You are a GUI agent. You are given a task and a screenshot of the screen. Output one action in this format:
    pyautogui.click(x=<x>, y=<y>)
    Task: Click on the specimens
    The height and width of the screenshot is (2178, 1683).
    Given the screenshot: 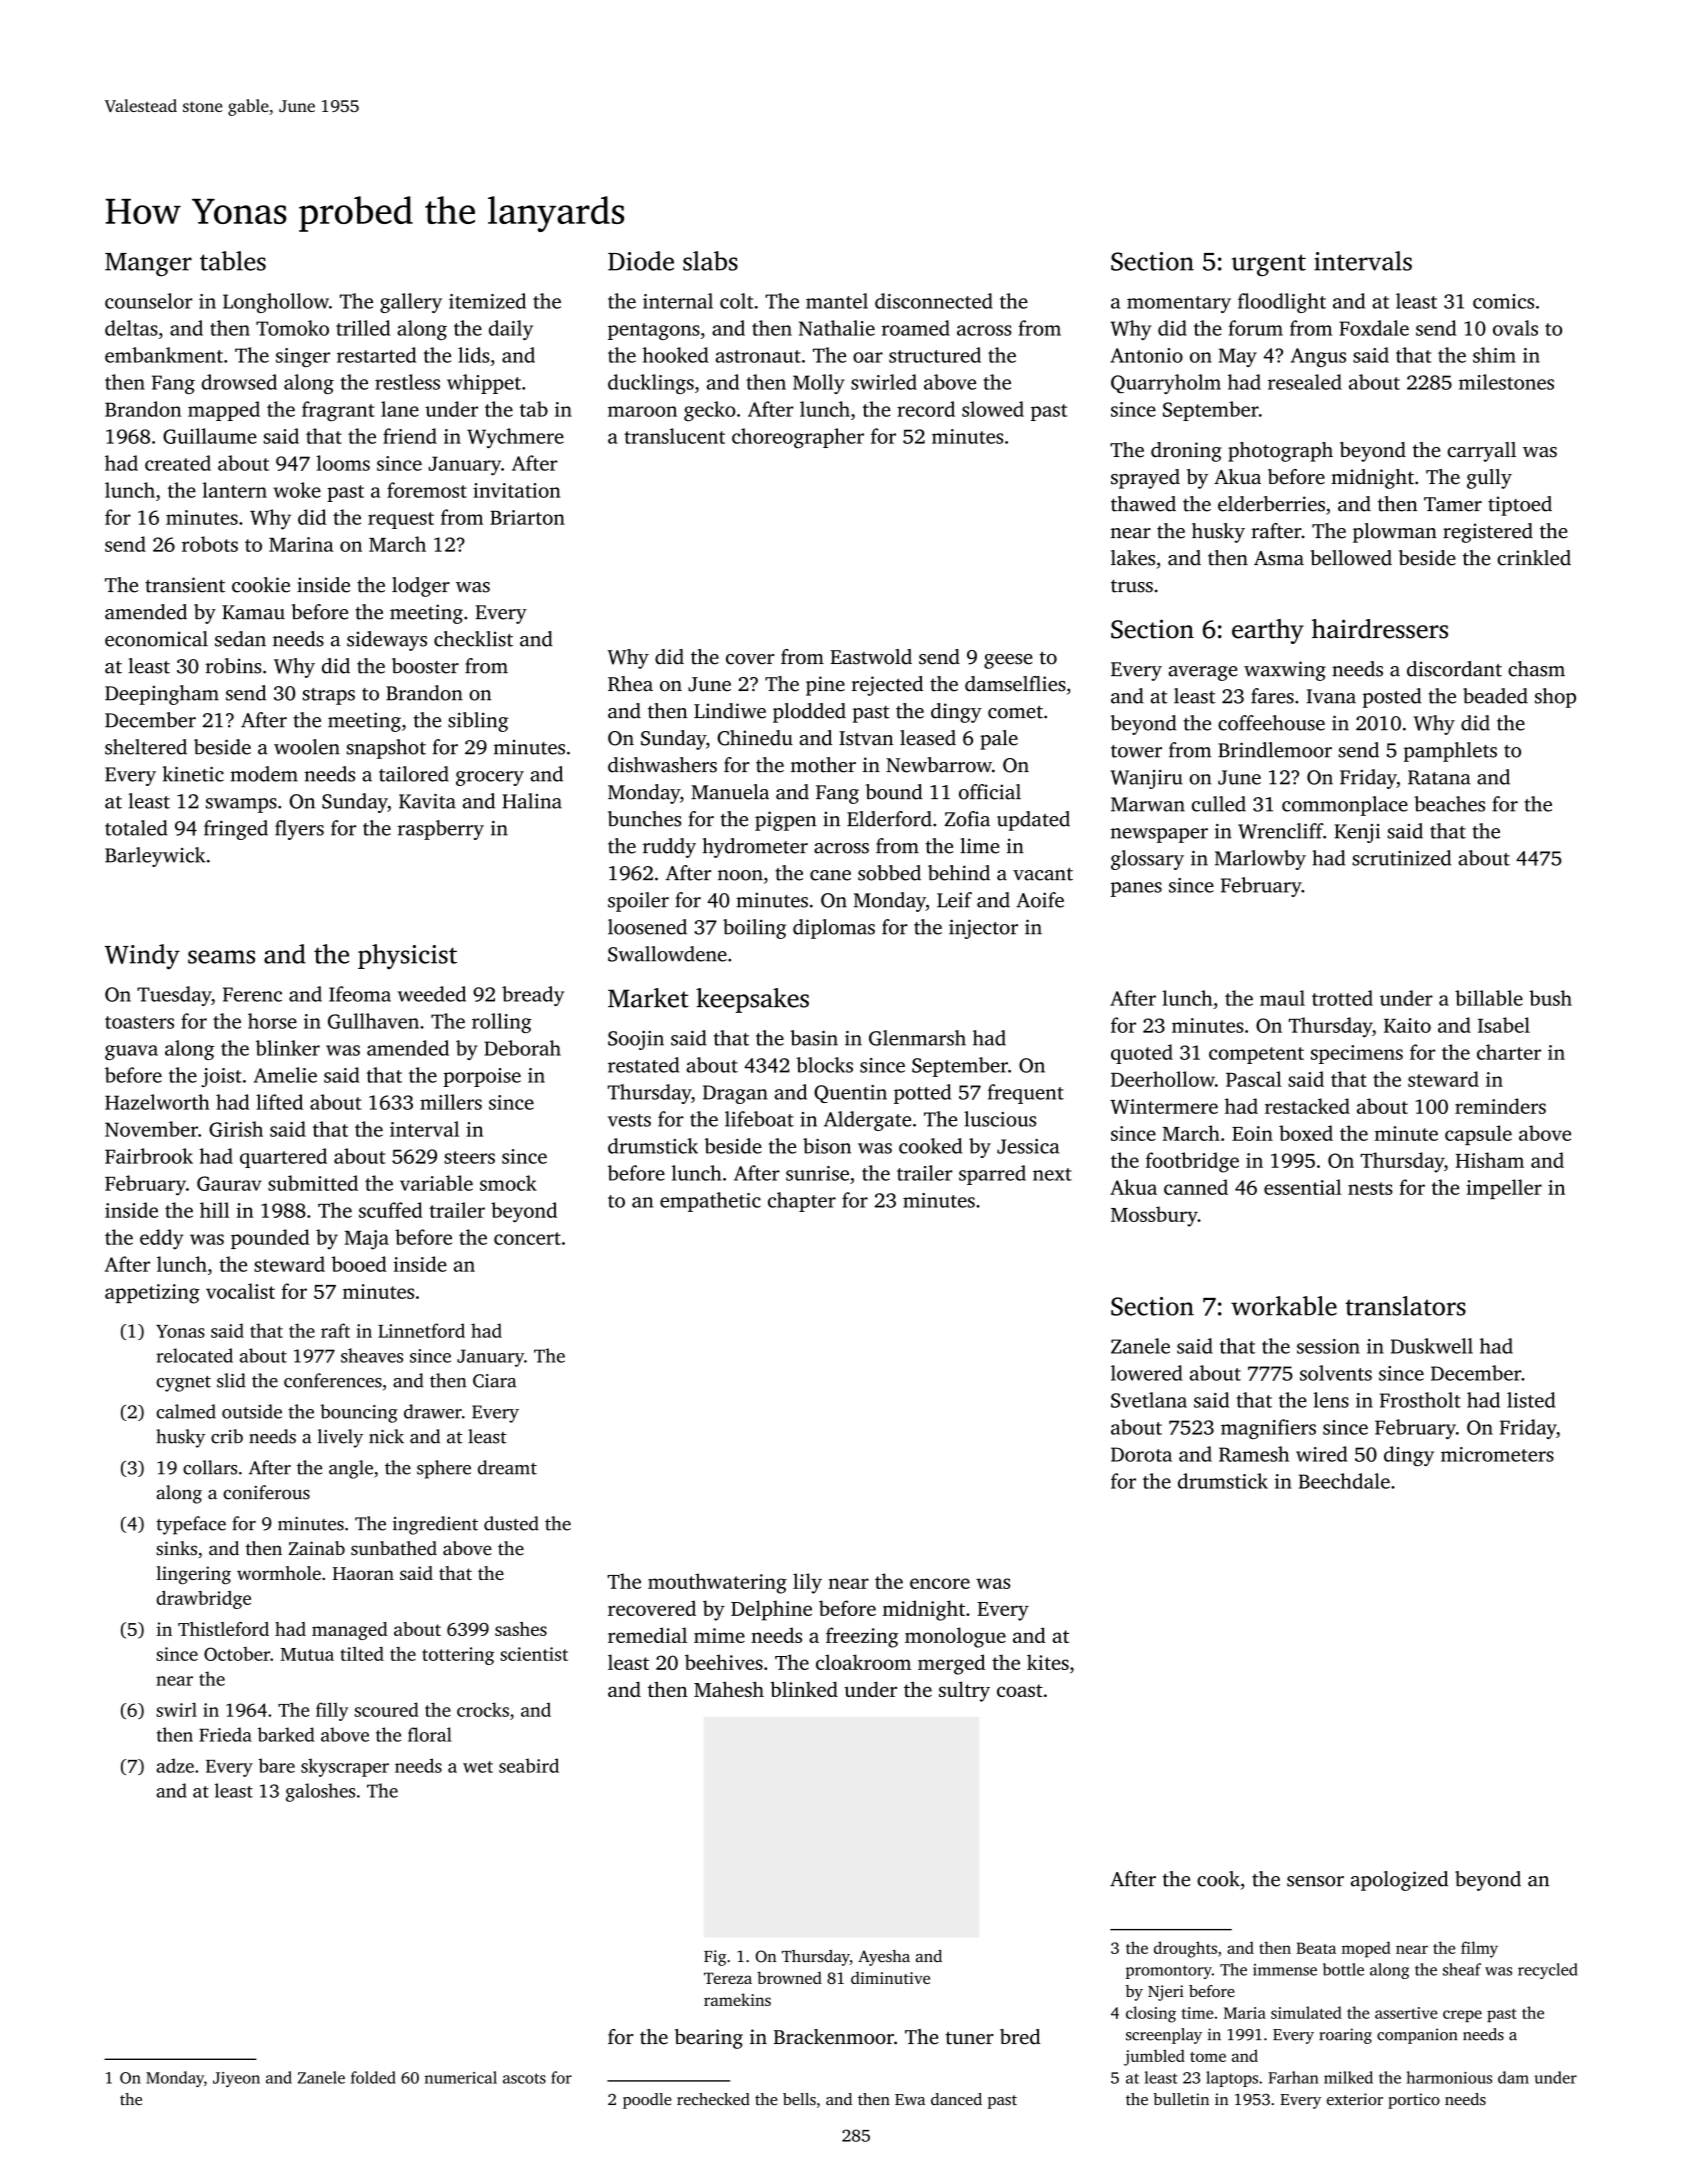 What is the action you would take?
    pyautogui.click(x=1357, y=1054)
